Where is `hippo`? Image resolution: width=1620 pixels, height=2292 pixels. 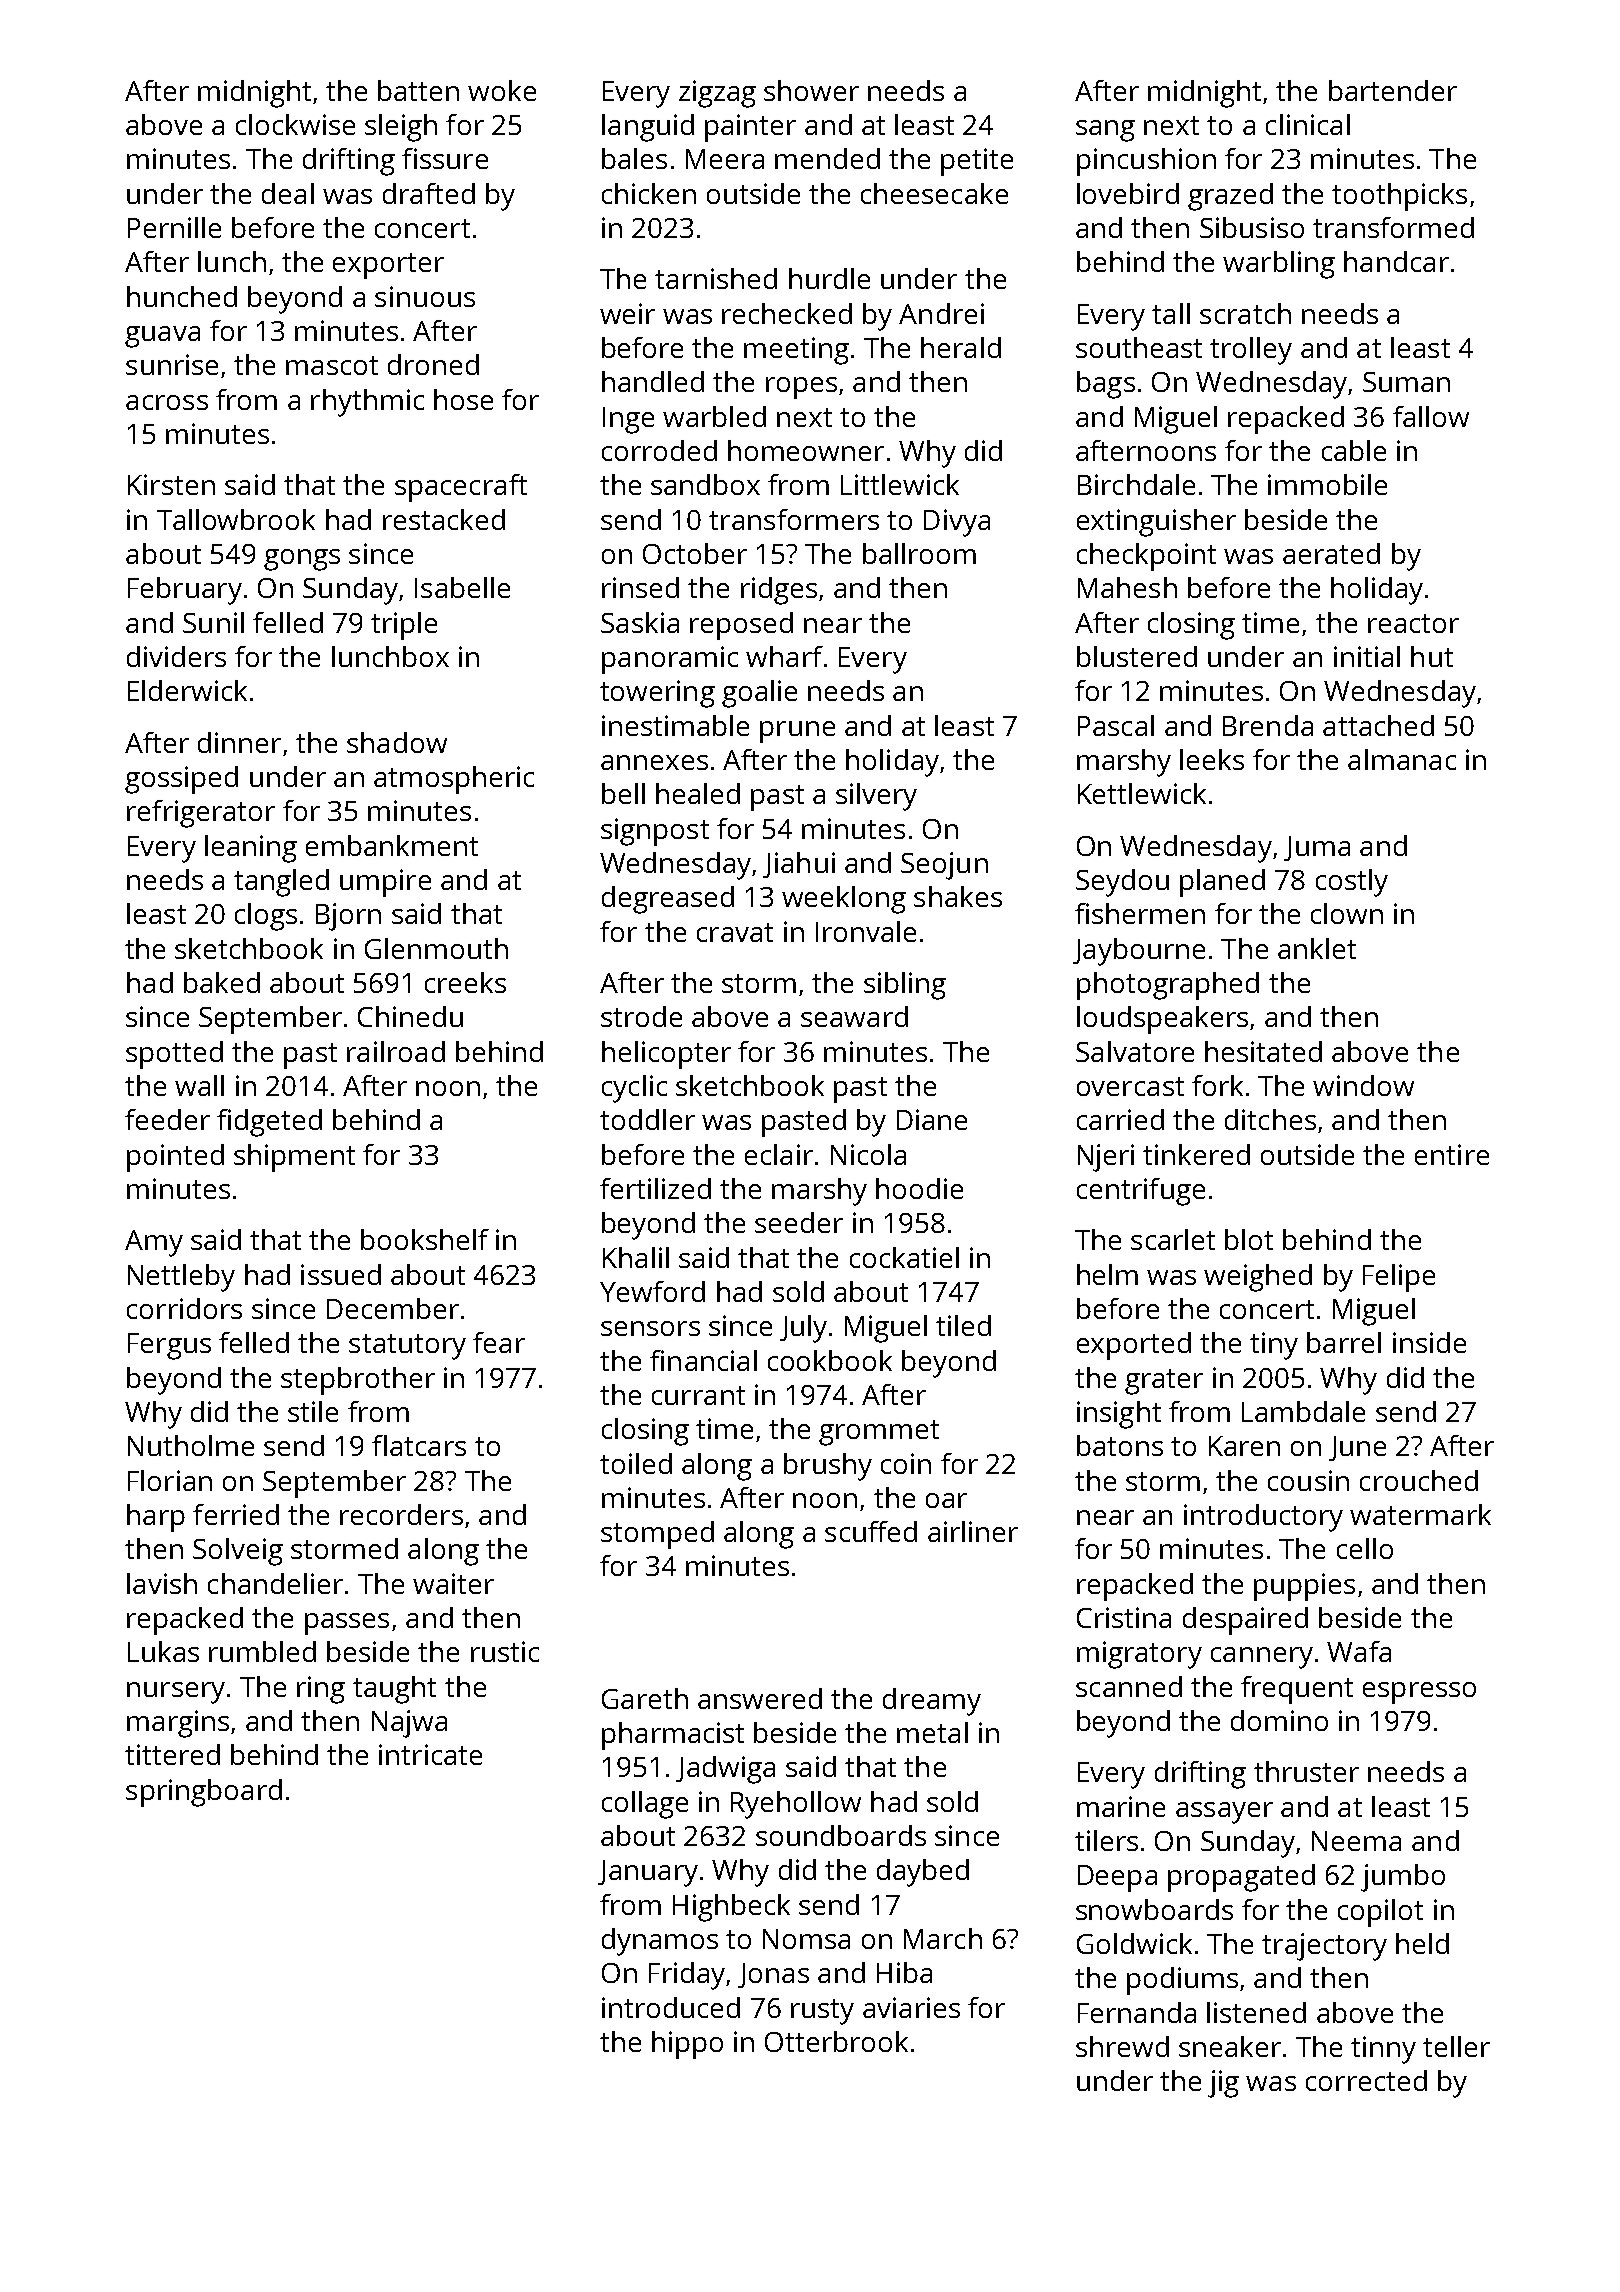 hippo is located at coordinates (687, 2045).
